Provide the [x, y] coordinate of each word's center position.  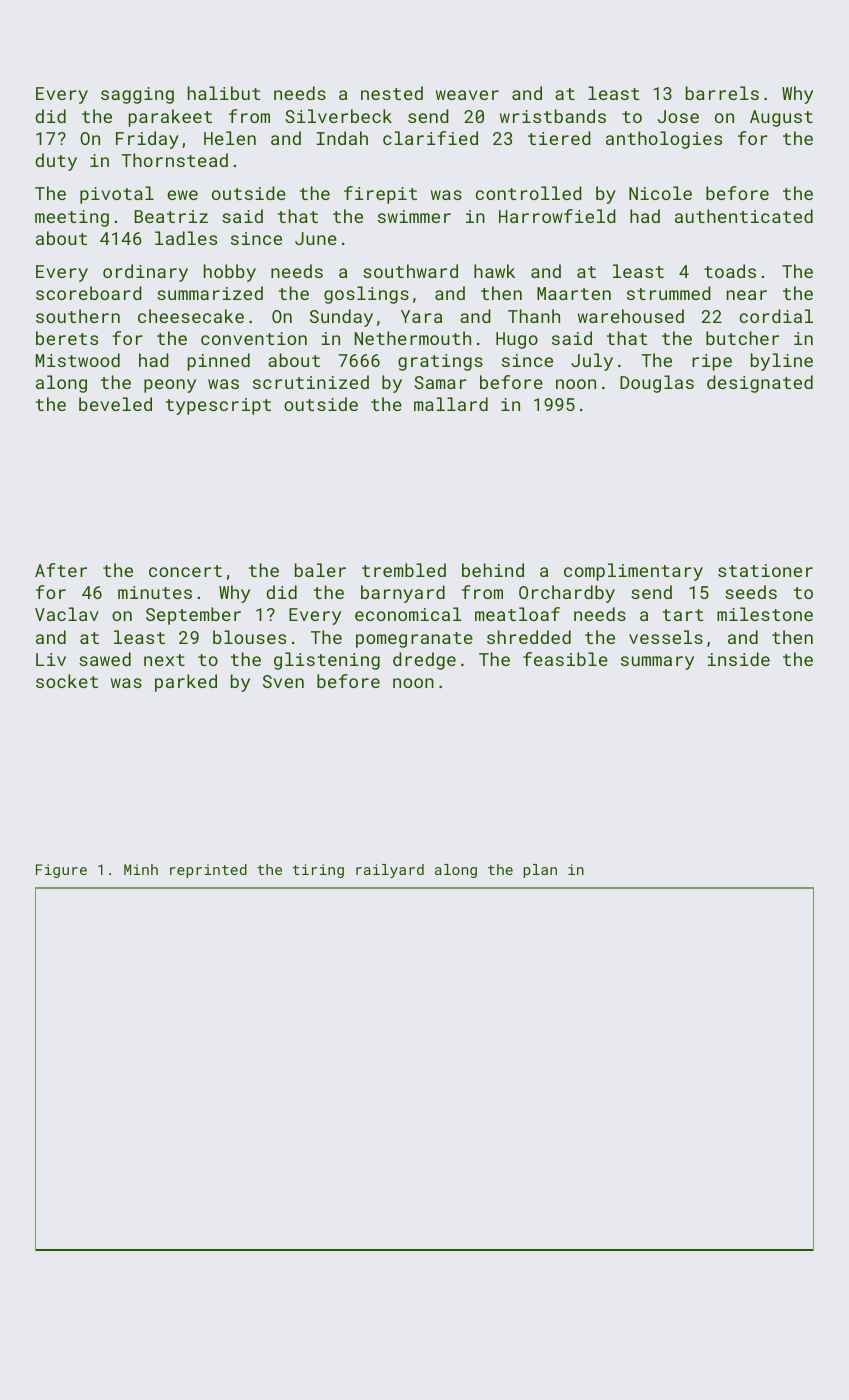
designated [760, 384]
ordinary [145, 273]
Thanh [534, 316]
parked [186, 683]
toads [730, 271]
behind [493, 570]
